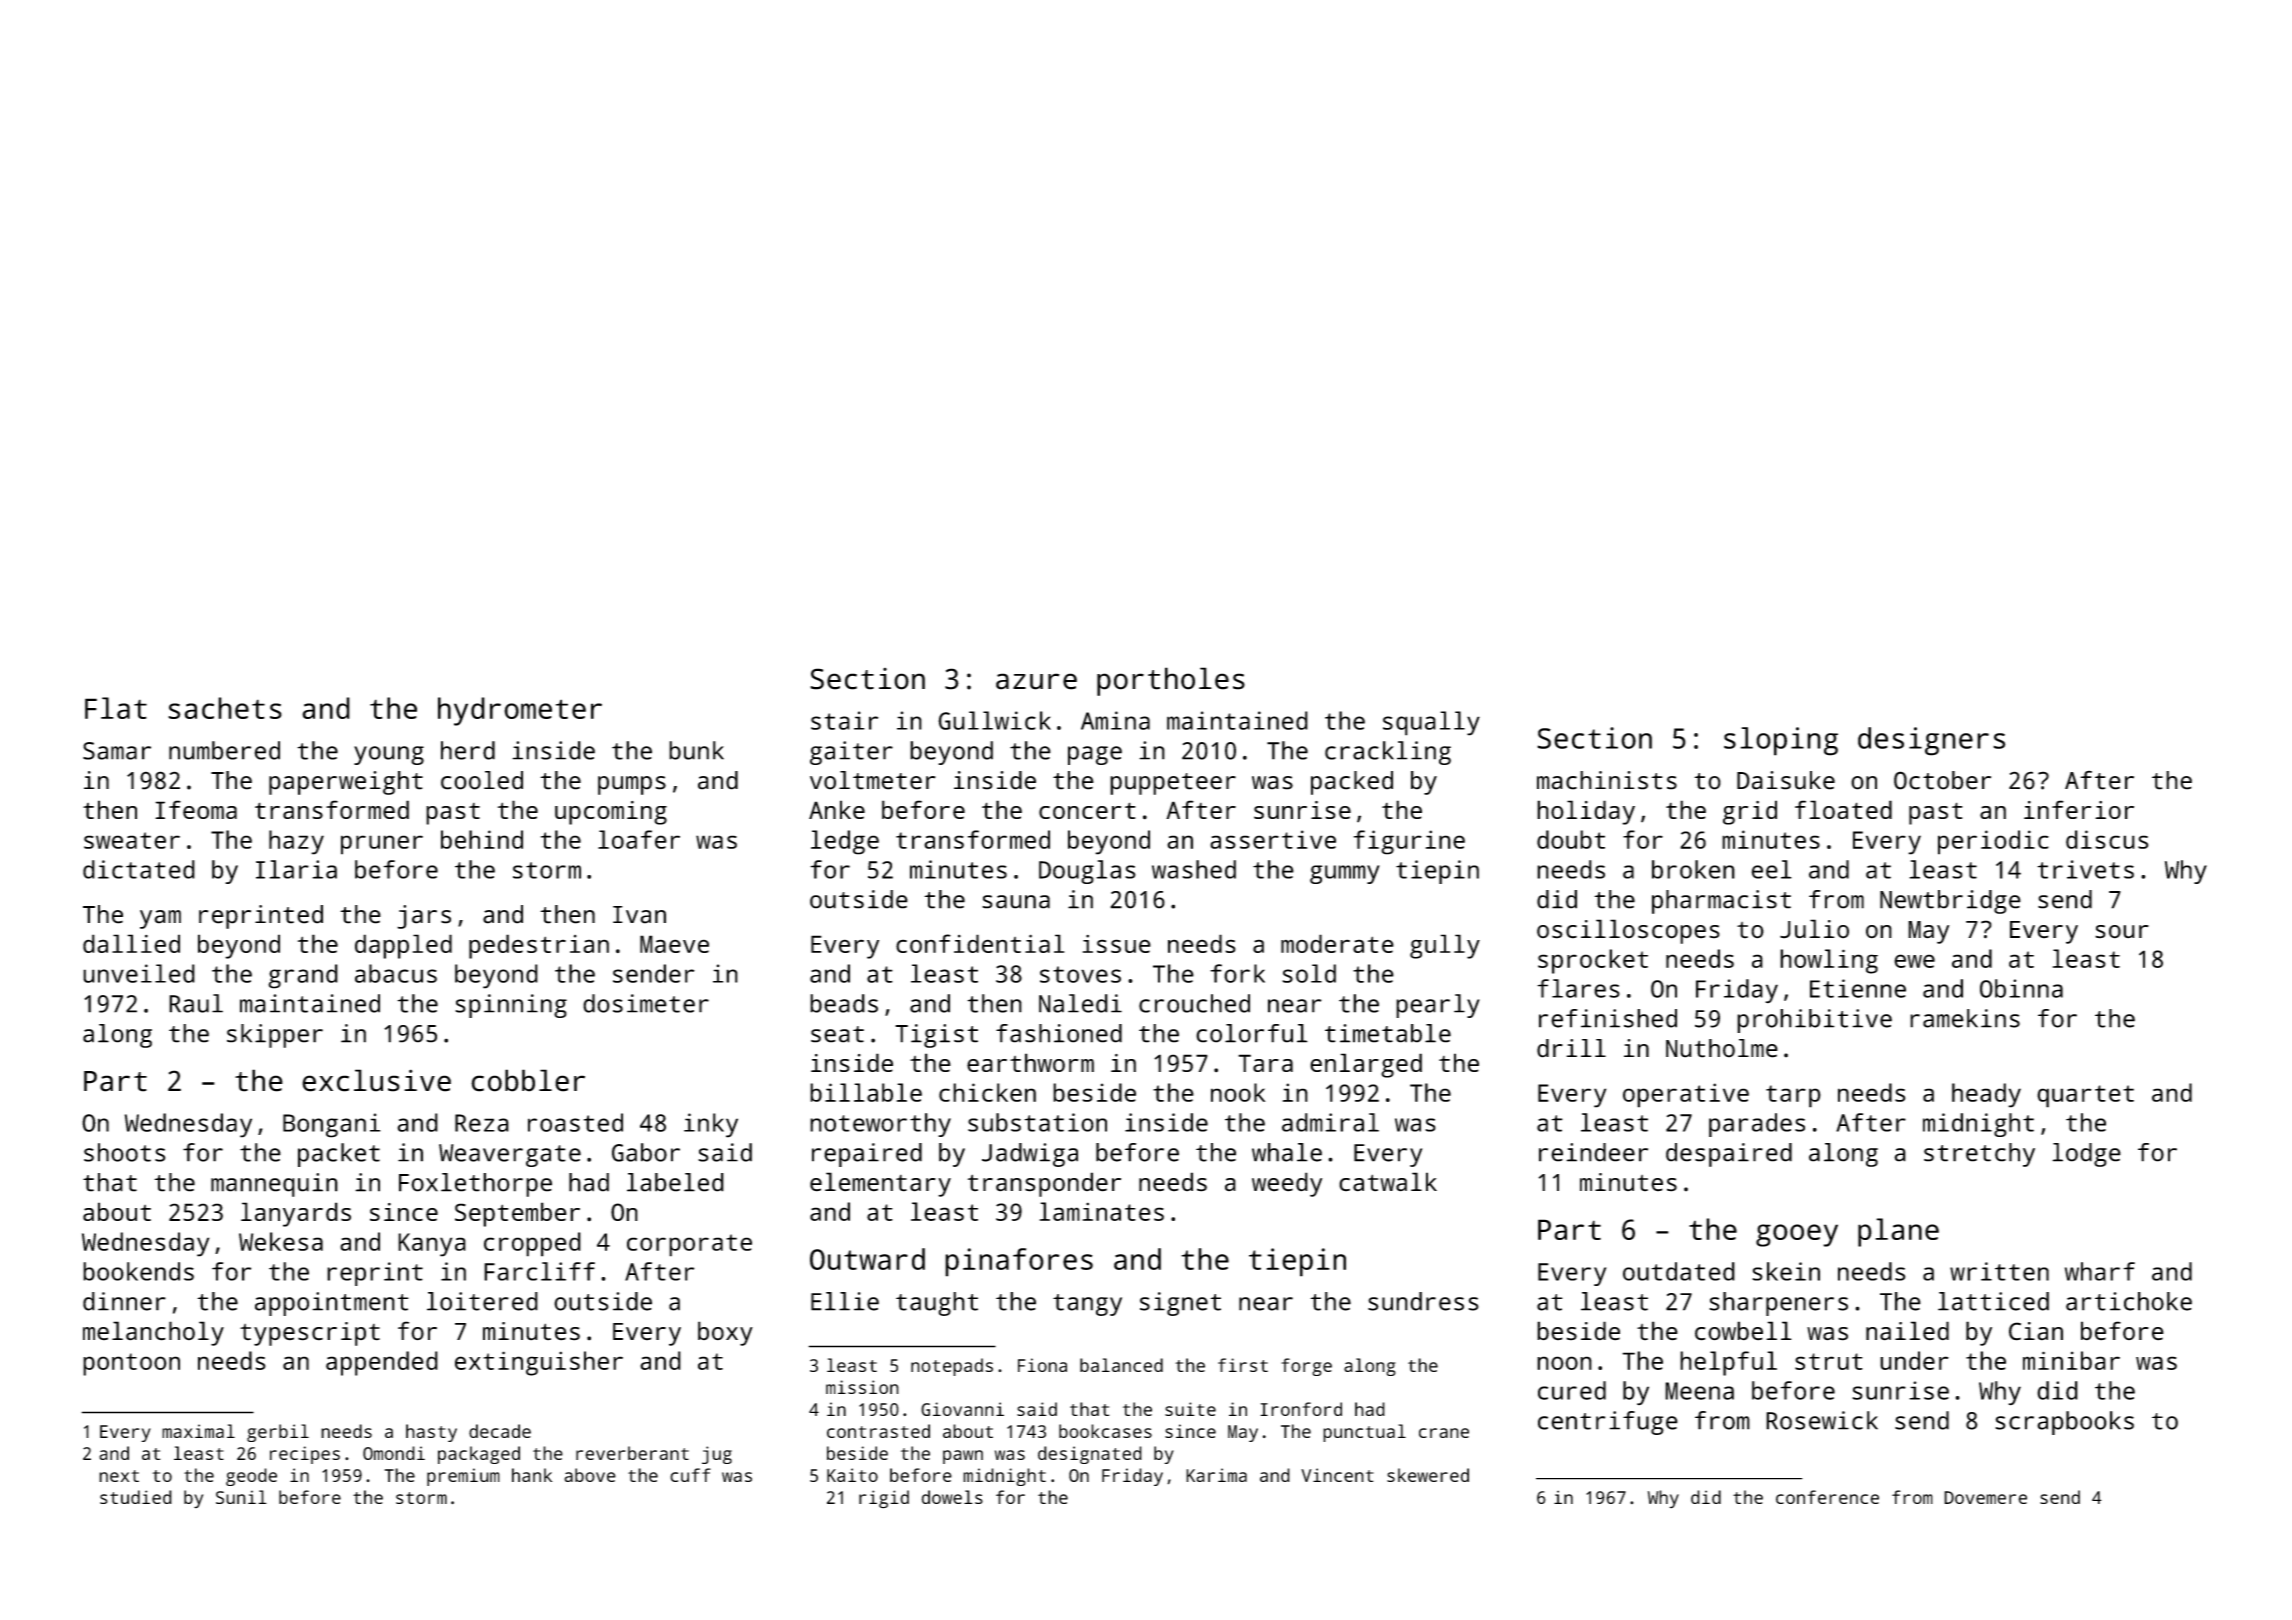 The width and height of the document is (2292, 1620). I want to click on portholes, so click(1171, 681).
